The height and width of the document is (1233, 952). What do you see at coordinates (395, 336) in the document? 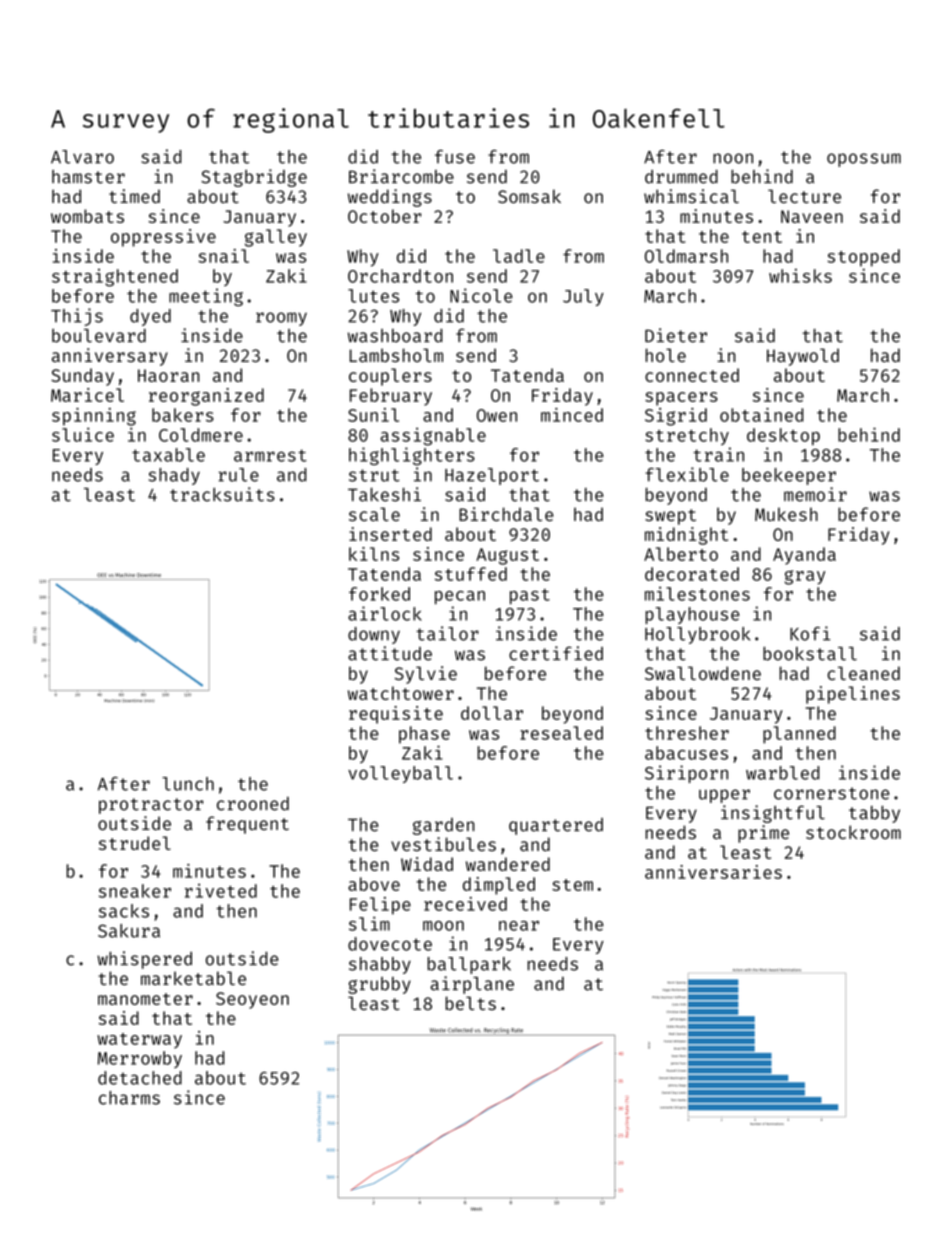
I see `washboard` at bounding box center [395, 336].
